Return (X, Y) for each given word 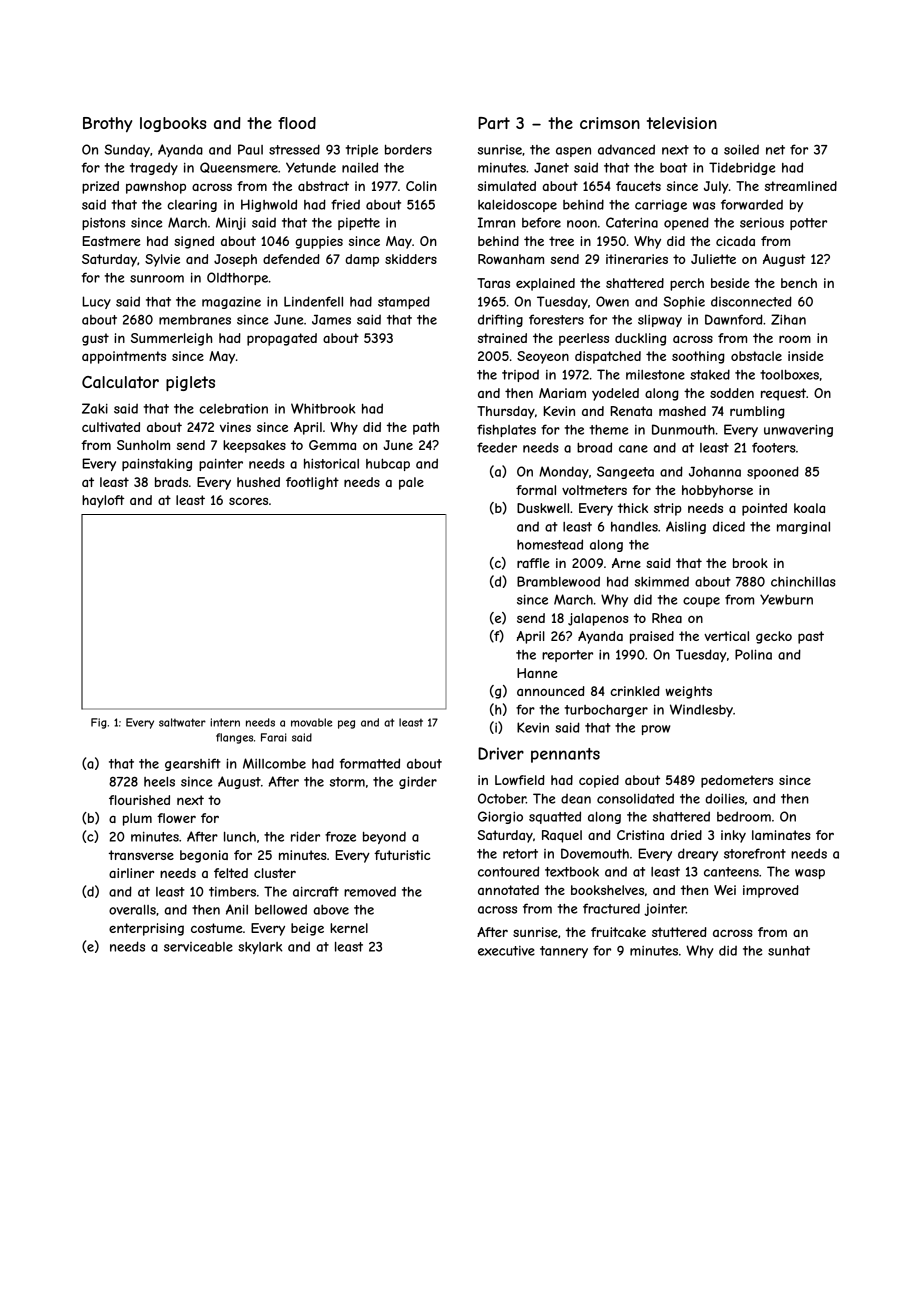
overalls (132, 909)
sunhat (789, 951)
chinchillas (803, 581)
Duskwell (543, 508)
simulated (507, 186)
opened (686, 223)
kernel (349, 928)
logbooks (173, 124)
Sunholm (143, 445)
